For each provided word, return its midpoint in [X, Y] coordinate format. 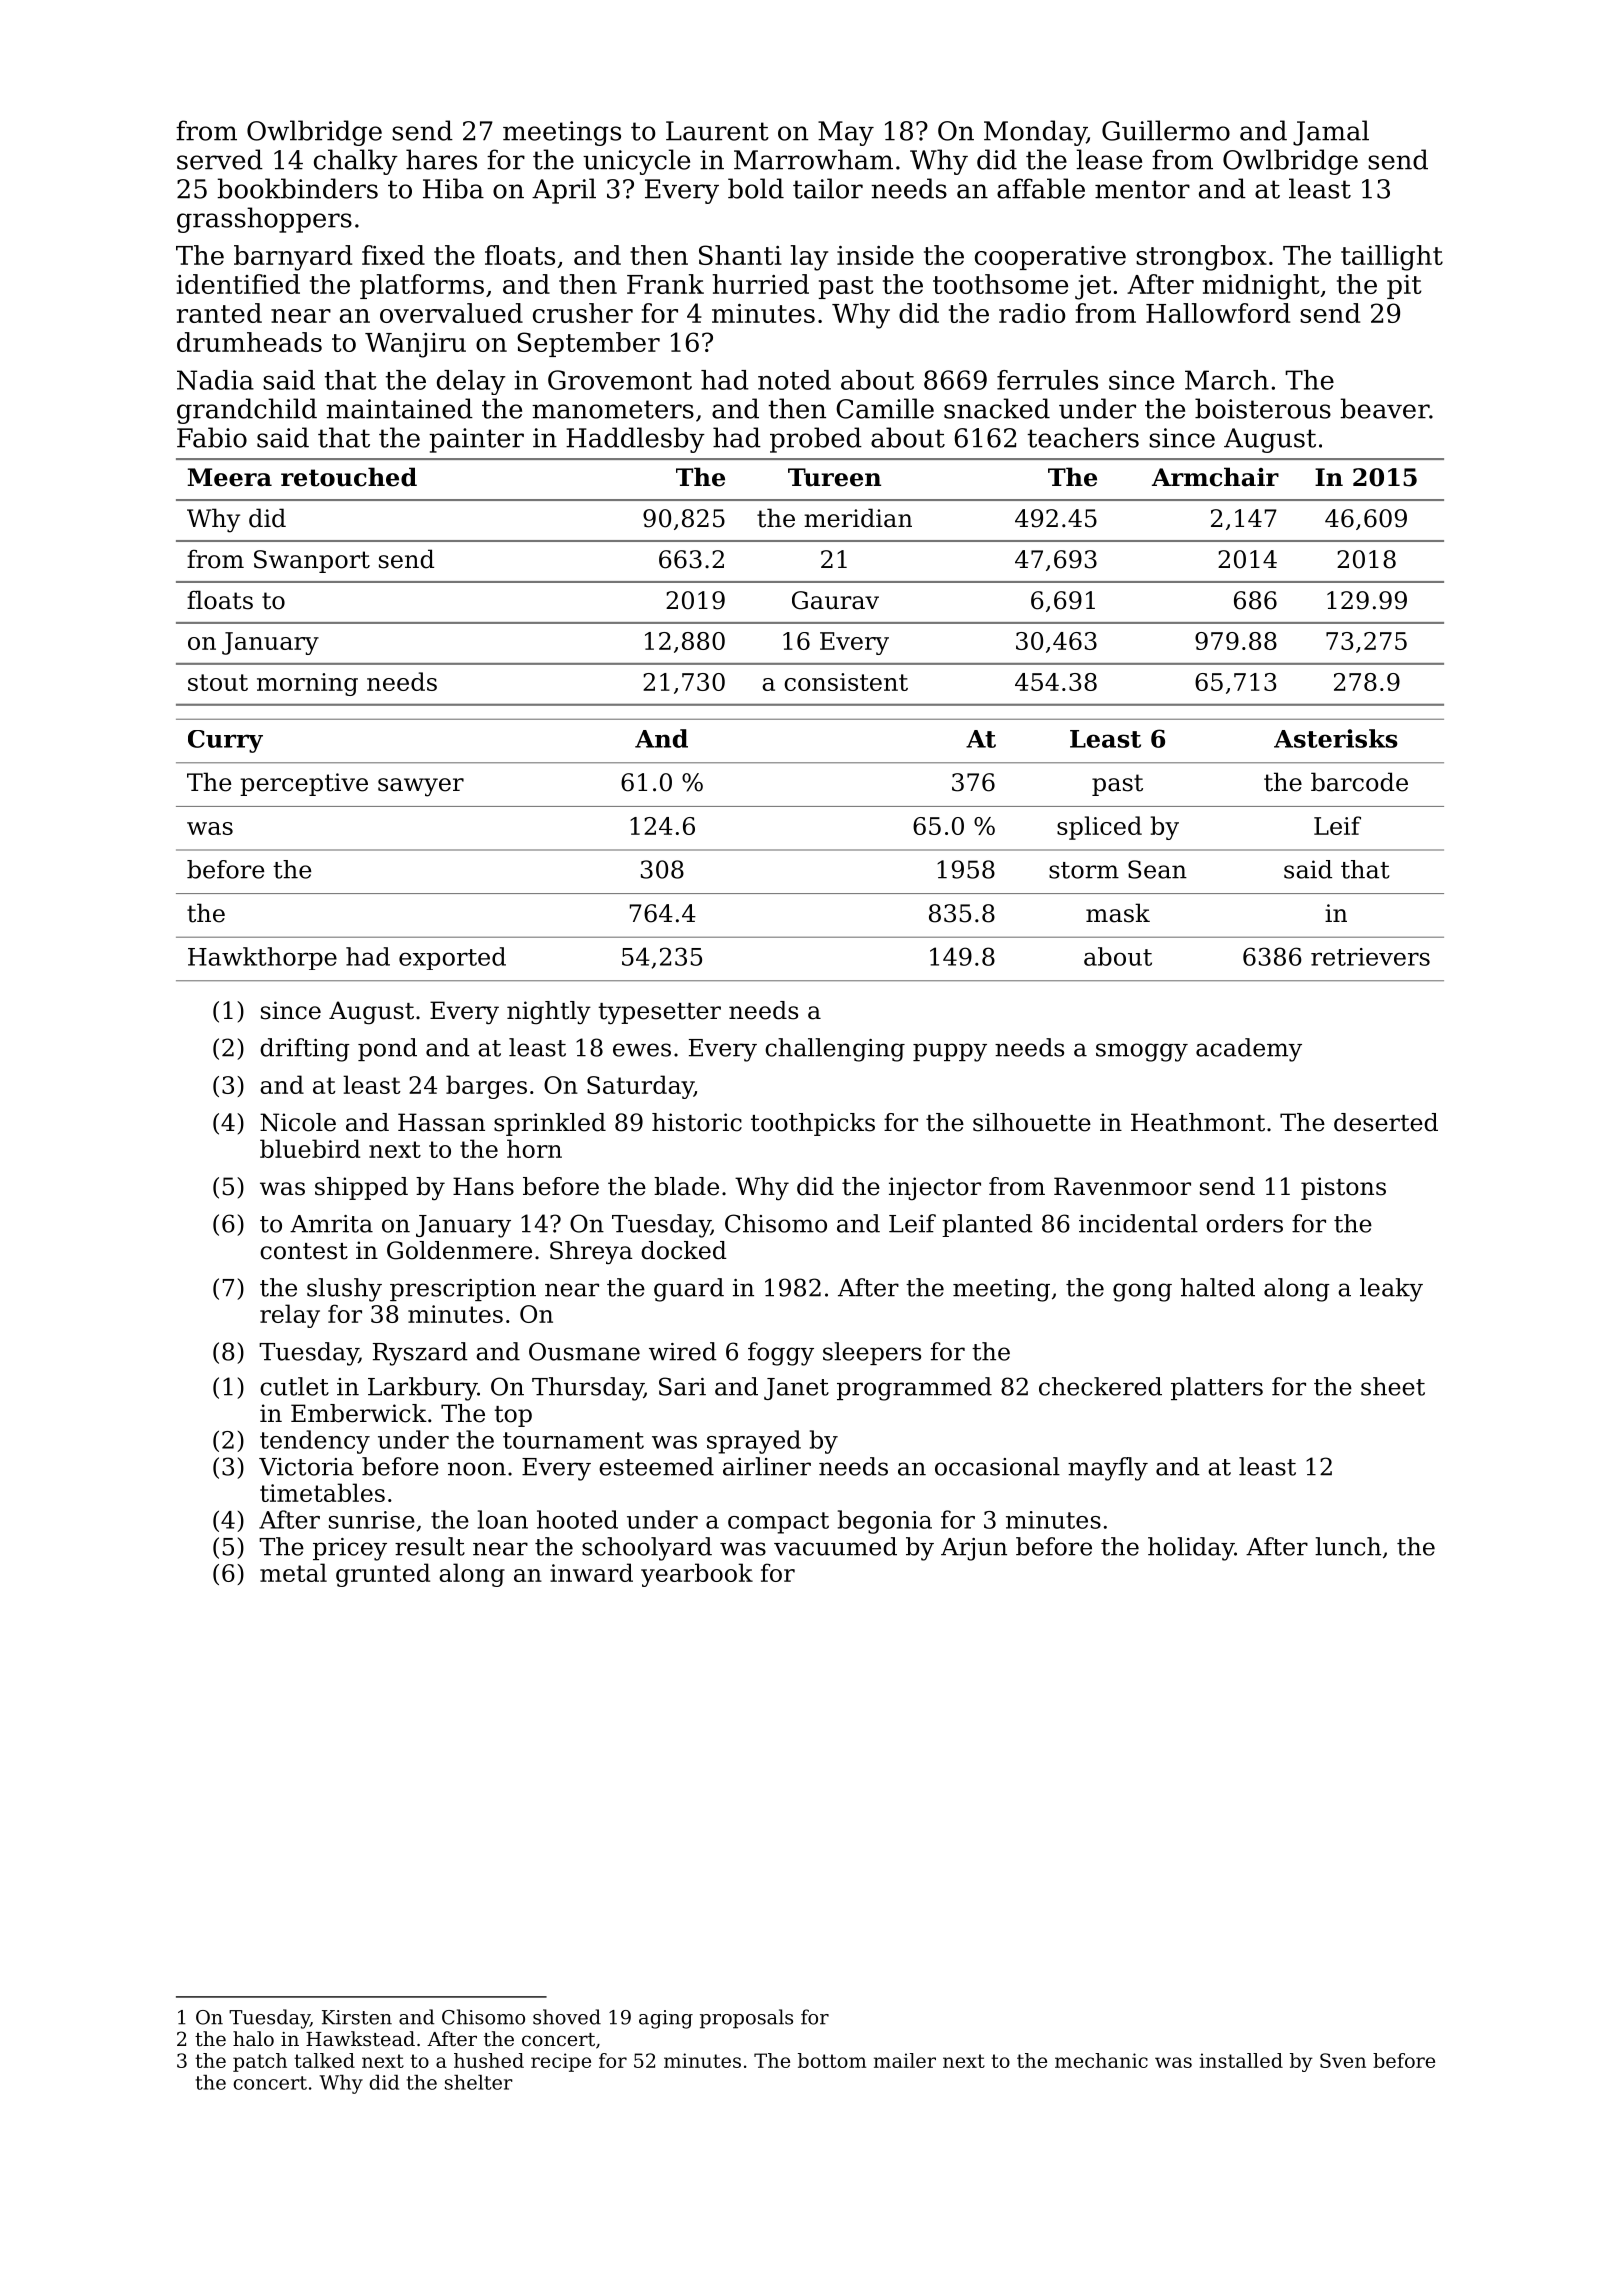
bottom [832, 2060]
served [220, 159]
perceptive [304, 784]
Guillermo [1166, 130]
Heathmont [1198, 1122]
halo [253, 2039]
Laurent [717, 131]
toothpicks [813, 1124]
